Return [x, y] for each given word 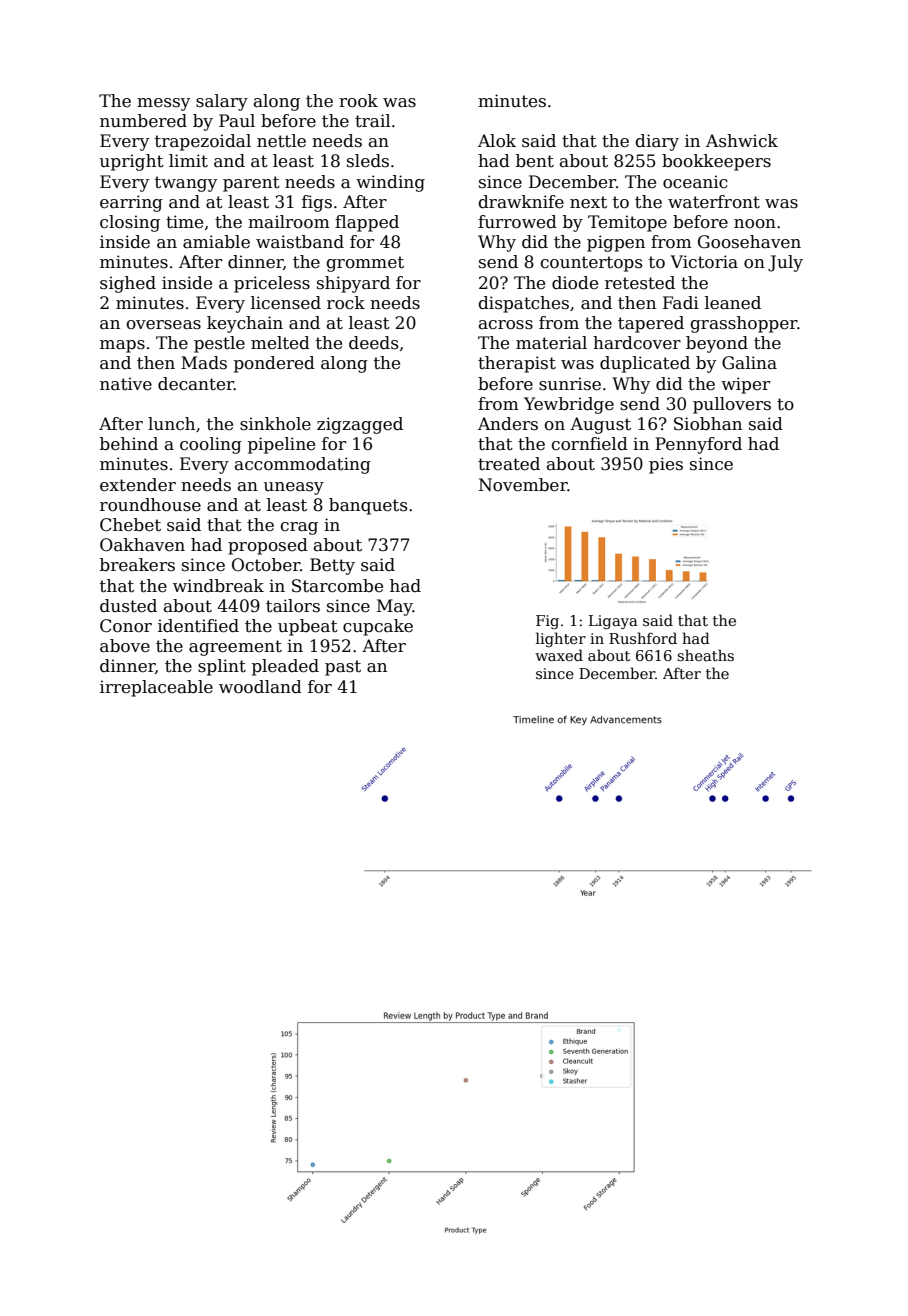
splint [222, 667]
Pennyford [698, 445]
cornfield [590, 444]
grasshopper [744, 324]
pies [666, 465]
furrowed [517, 222]
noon [755, 224]
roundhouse [150, 505]
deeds [373, 343]
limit [188, 161]
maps [122, 346]
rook [358, 101]
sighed [128, 284]
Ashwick [742, 141]
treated [509, 464]
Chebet [130, 525]
